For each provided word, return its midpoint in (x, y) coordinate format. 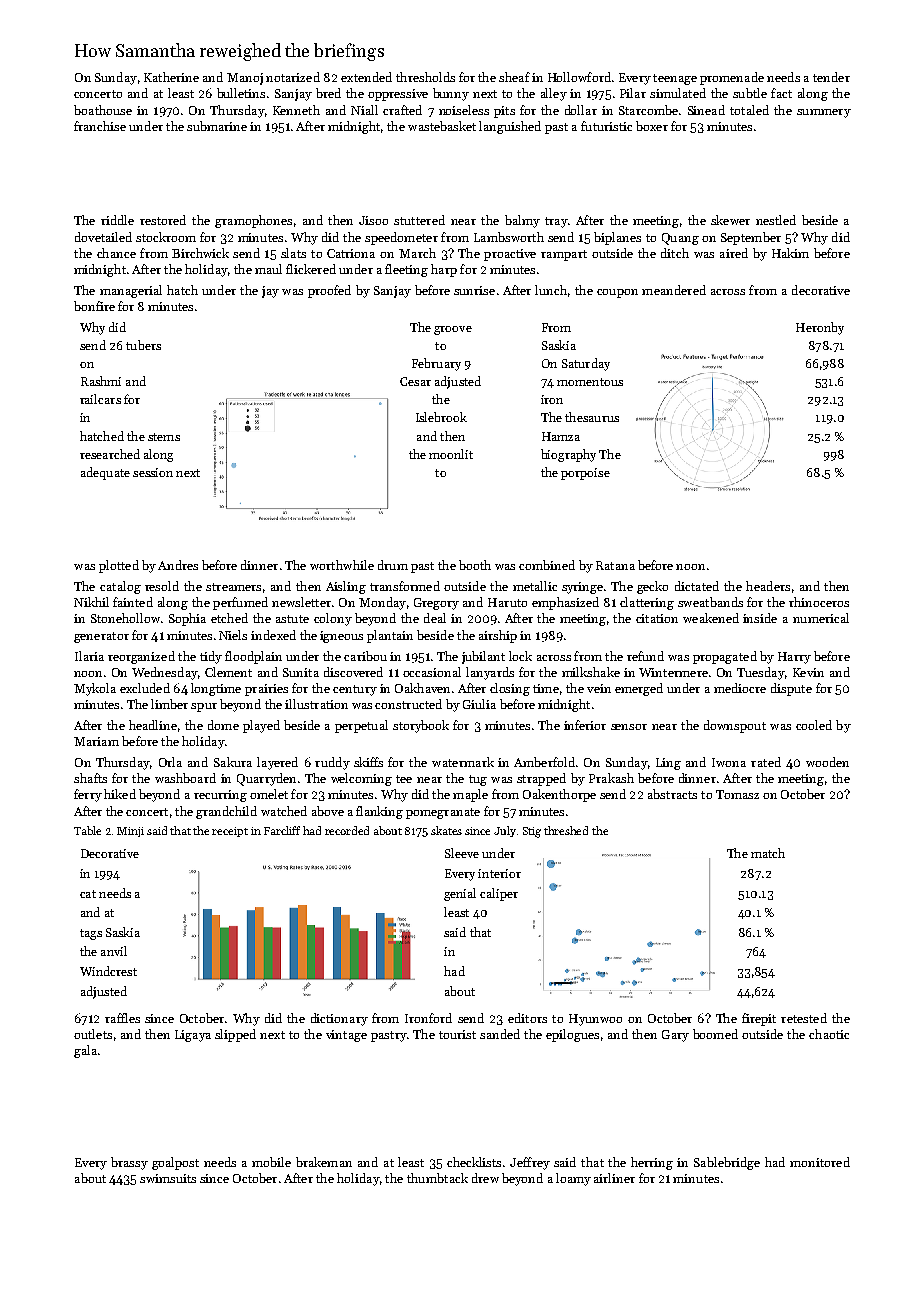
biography (568, 455)
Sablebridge (727, 1163)
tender (831, 77)
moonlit (451, 454)
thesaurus (592, 417)
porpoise (585, 474)
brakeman (324, 1162)
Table (87, 830)
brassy (129, 1163)
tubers (143, 345)
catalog (120, 587)
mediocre (740, 688)
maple (470, 795)
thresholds (425, 77)
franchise (100, 126)
